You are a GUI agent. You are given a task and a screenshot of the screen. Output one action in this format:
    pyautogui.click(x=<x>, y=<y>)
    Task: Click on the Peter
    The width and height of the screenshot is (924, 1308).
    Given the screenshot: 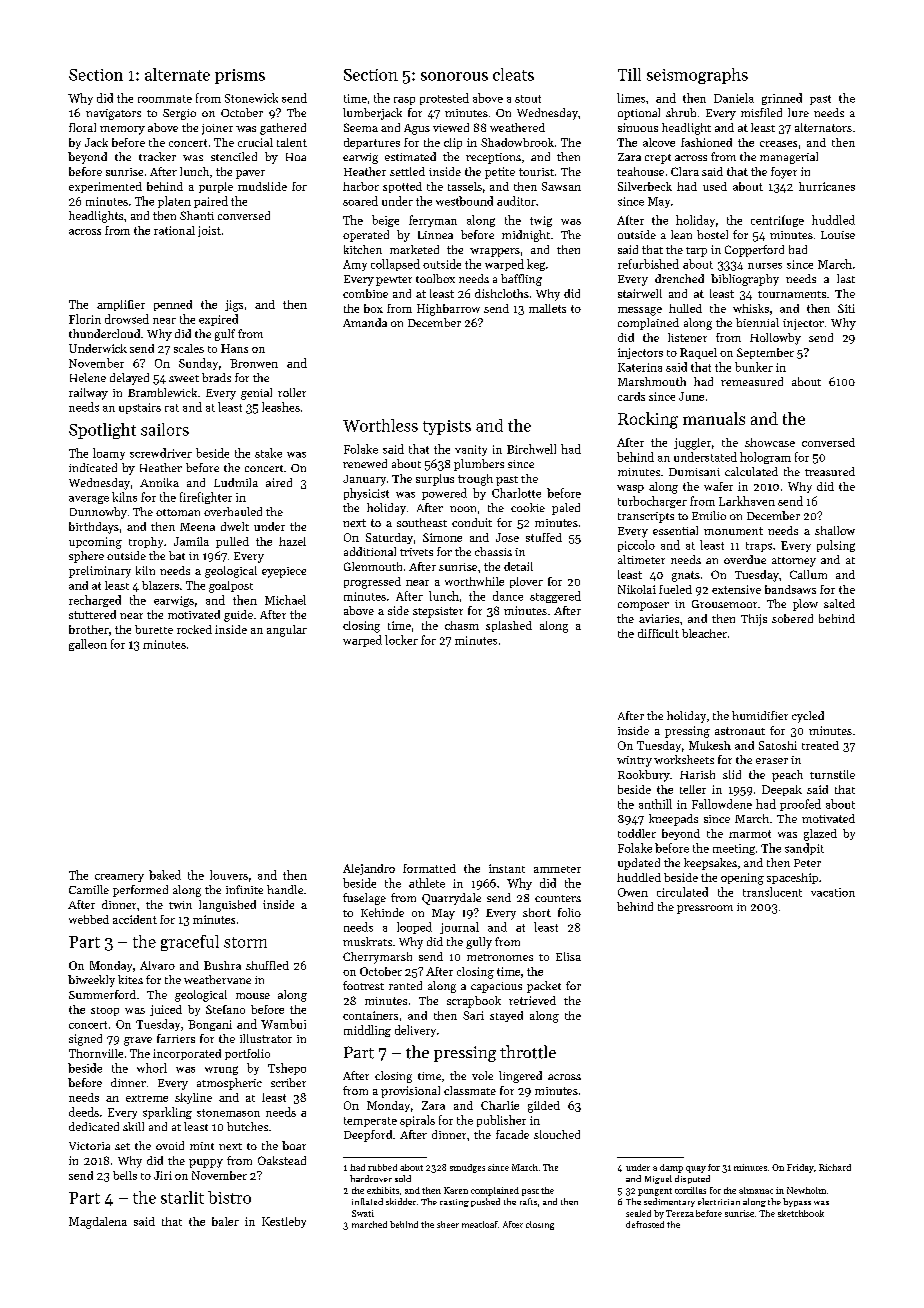 What is the action you would take?
    pyautogui.click(x=807, y=863)
